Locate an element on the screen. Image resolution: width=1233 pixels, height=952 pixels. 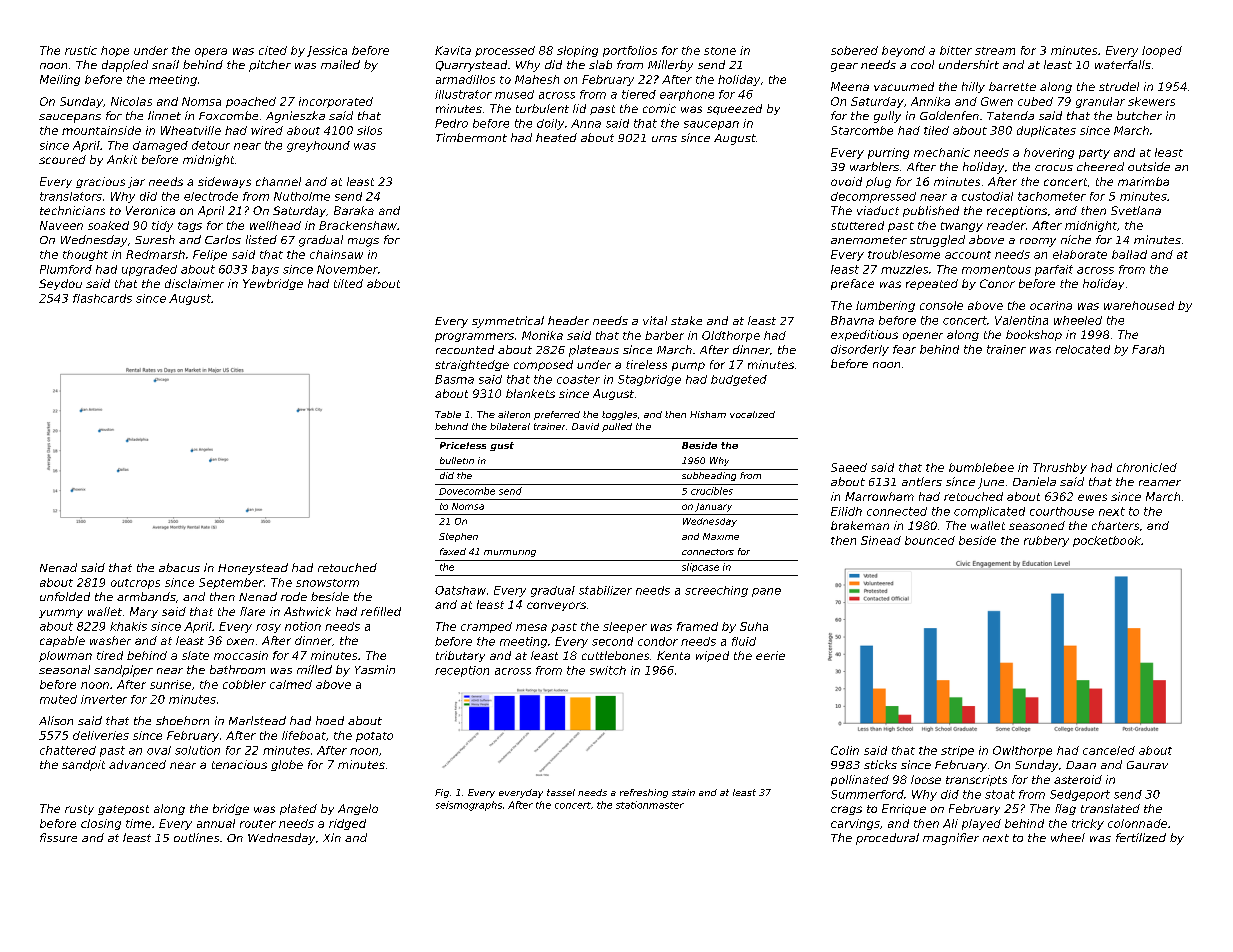
procedural is located at coordinates (887, 839).
